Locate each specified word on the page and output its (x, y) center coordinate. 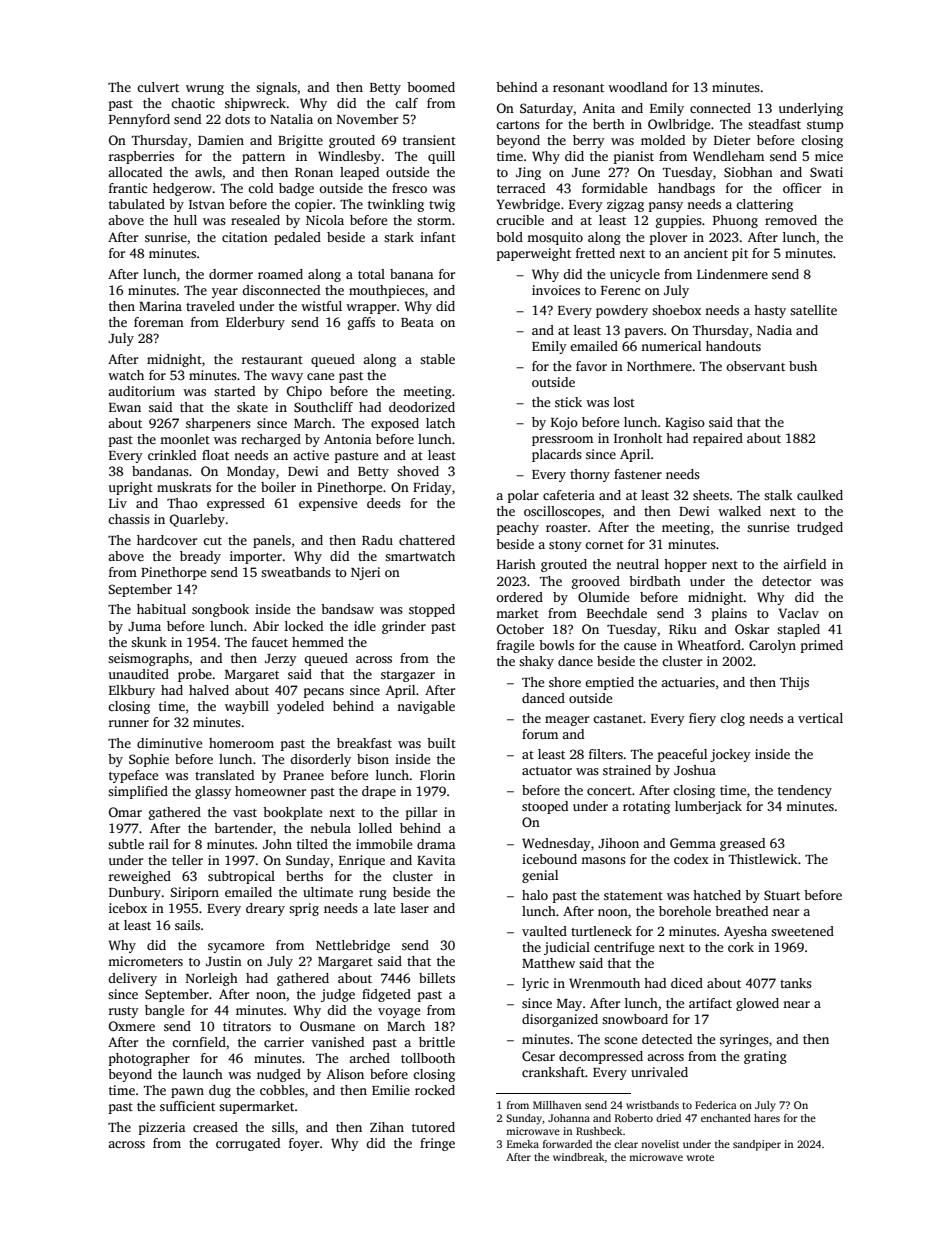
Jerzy (281, 660)
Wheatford (709, 645)
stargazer (408, 676)
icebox (128, 908)
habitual (161, 609)
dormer (231, 274)
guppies (679, 221)
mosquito (555, 238)
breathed (741, 911)
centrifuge (624, 948)
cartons (518, 125)
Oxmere (132, 1026)
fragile (515, 646)
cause (640, 646)
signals (276, 88)
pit (740, 254)
